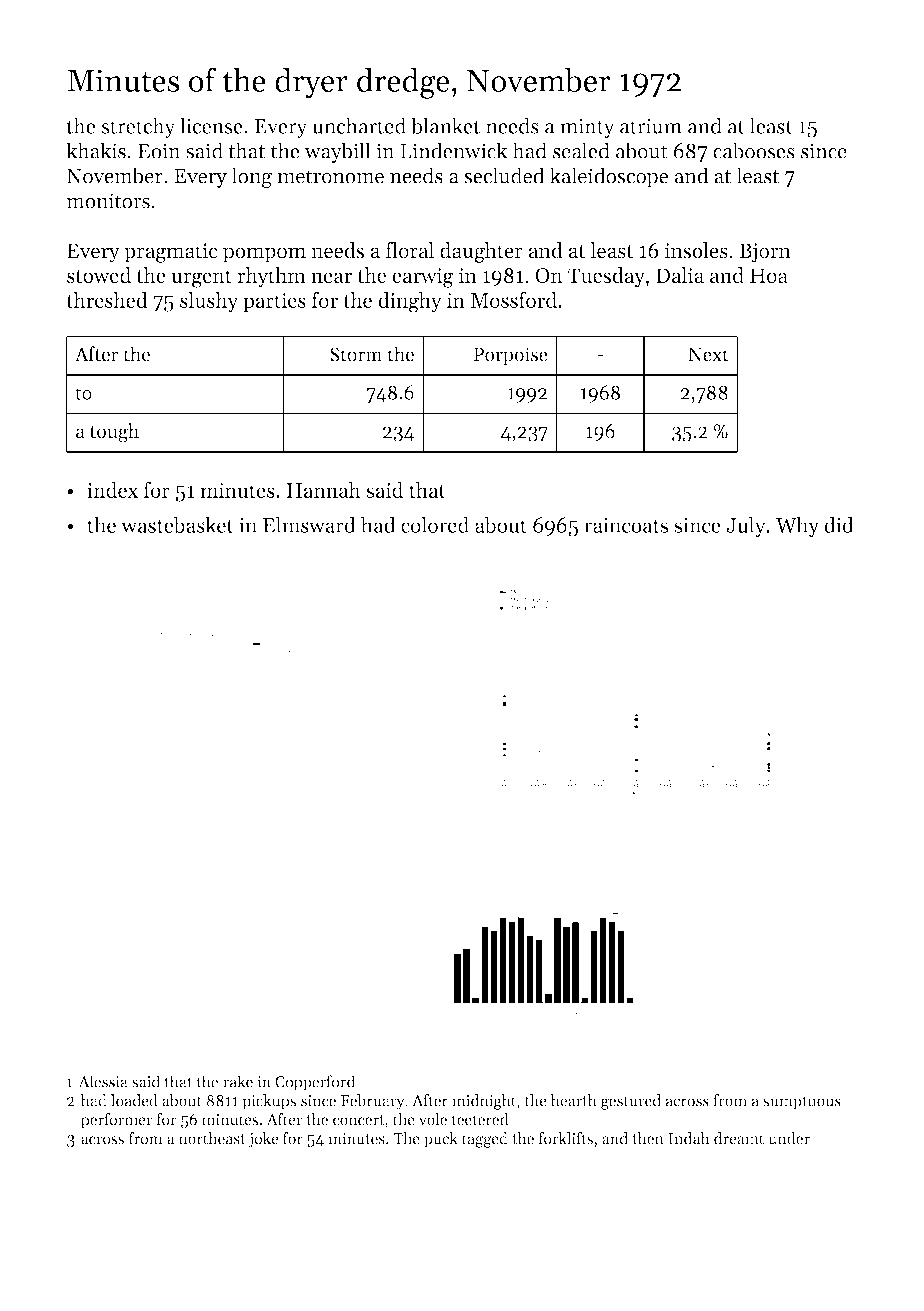  What do you see at coordinates (797, 526) in the document?
I see `Why` at bounding box center [797, 526].
